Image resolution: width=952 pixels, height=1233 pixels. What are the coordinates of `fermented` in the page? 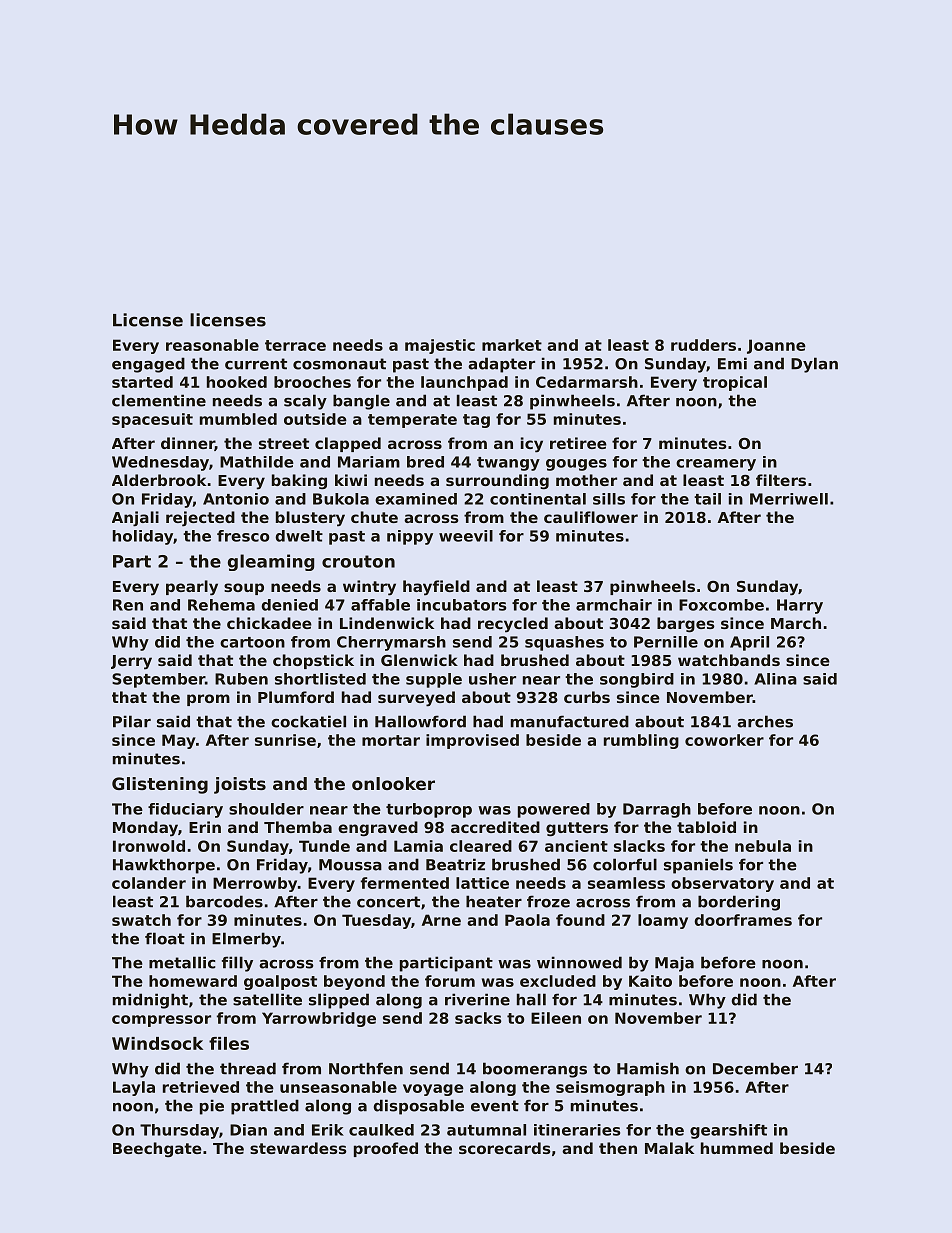 It's located at (405, 883).
